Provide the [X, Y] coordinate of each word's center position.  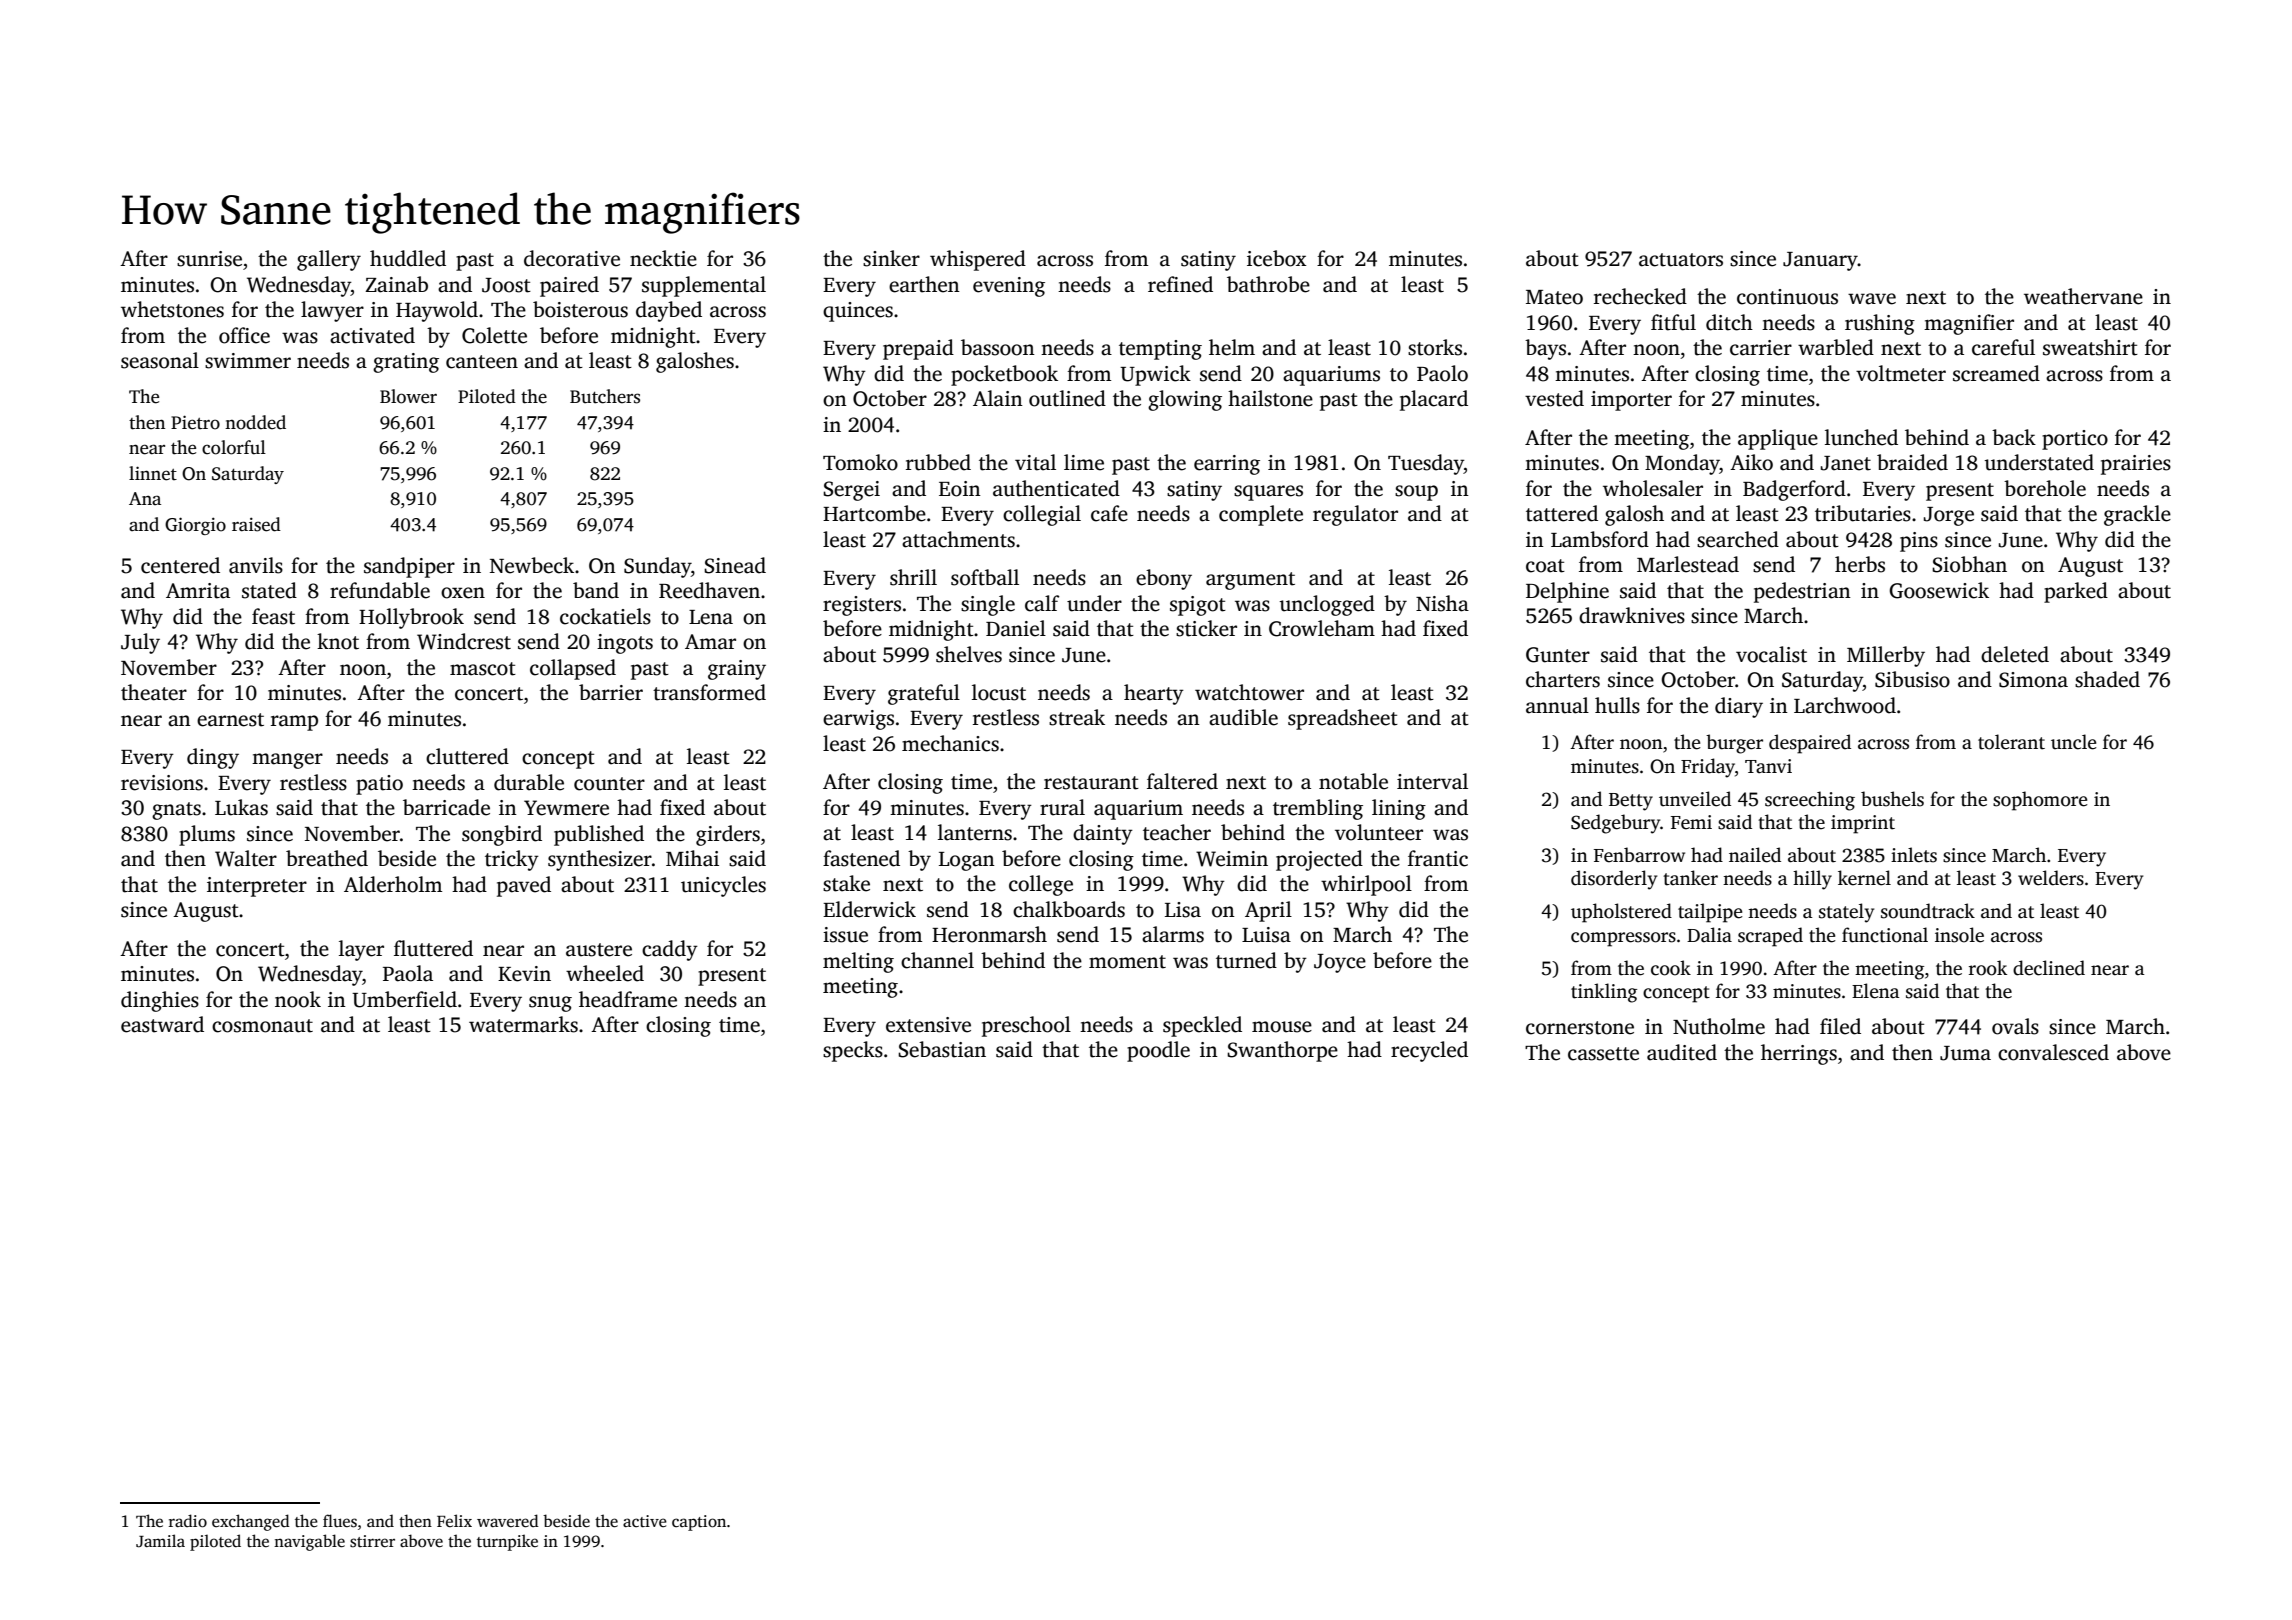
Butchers [605, 396]
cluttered [467, 756]
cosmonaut [262, 1026]
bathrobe [1268, 284]
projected [1319, 860]
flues [340, 1521]
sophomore [2040, 801]
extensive [928, 1025]
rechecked [1640, 296]
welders [2051, 878]
